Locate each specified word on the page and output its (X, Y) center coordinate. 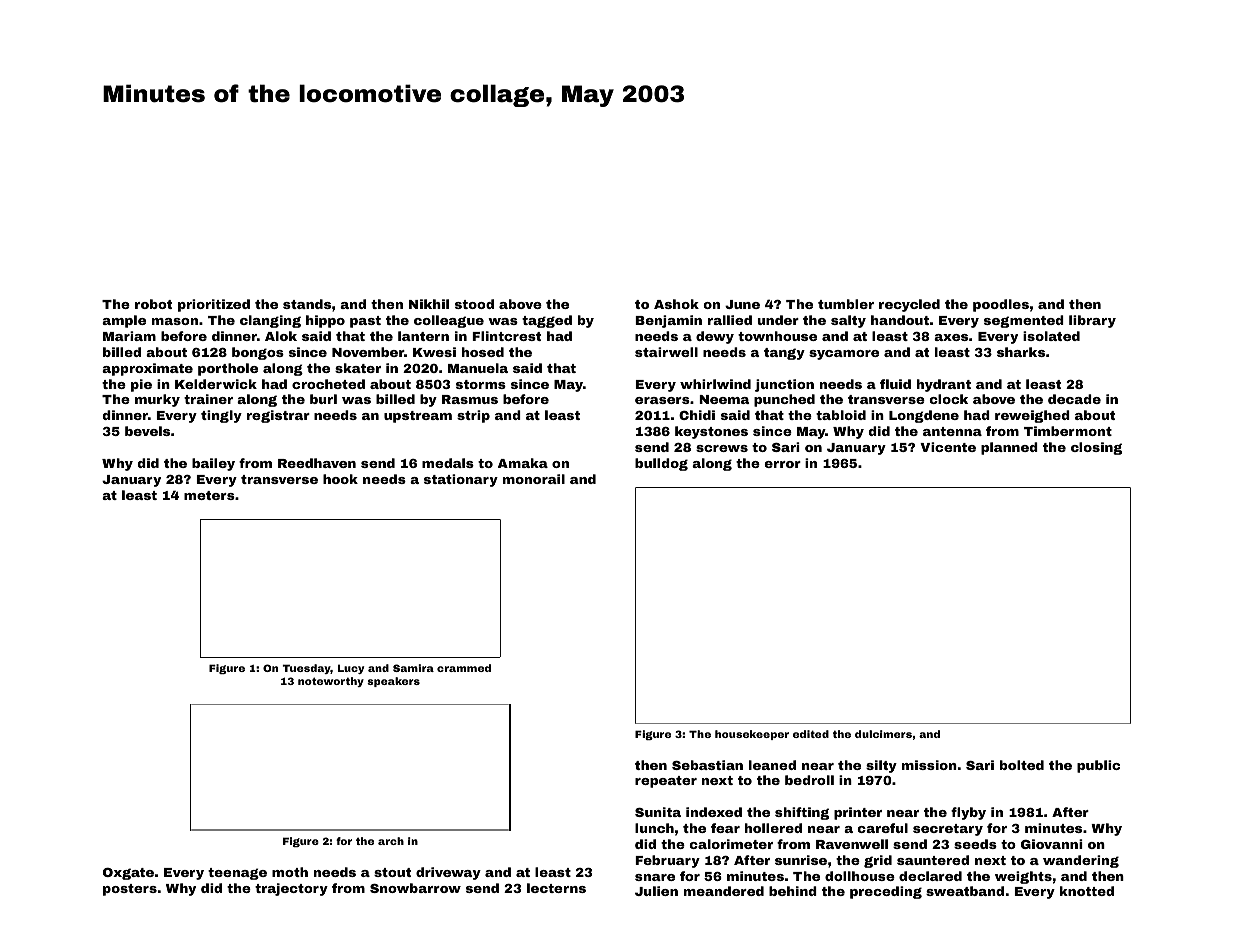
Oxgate (128, 874)
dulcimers (883, 734)
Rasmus (470, 399)
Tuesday (306, 669)
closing (1096, 448)
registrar (278, 416)
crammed (464, 668)
